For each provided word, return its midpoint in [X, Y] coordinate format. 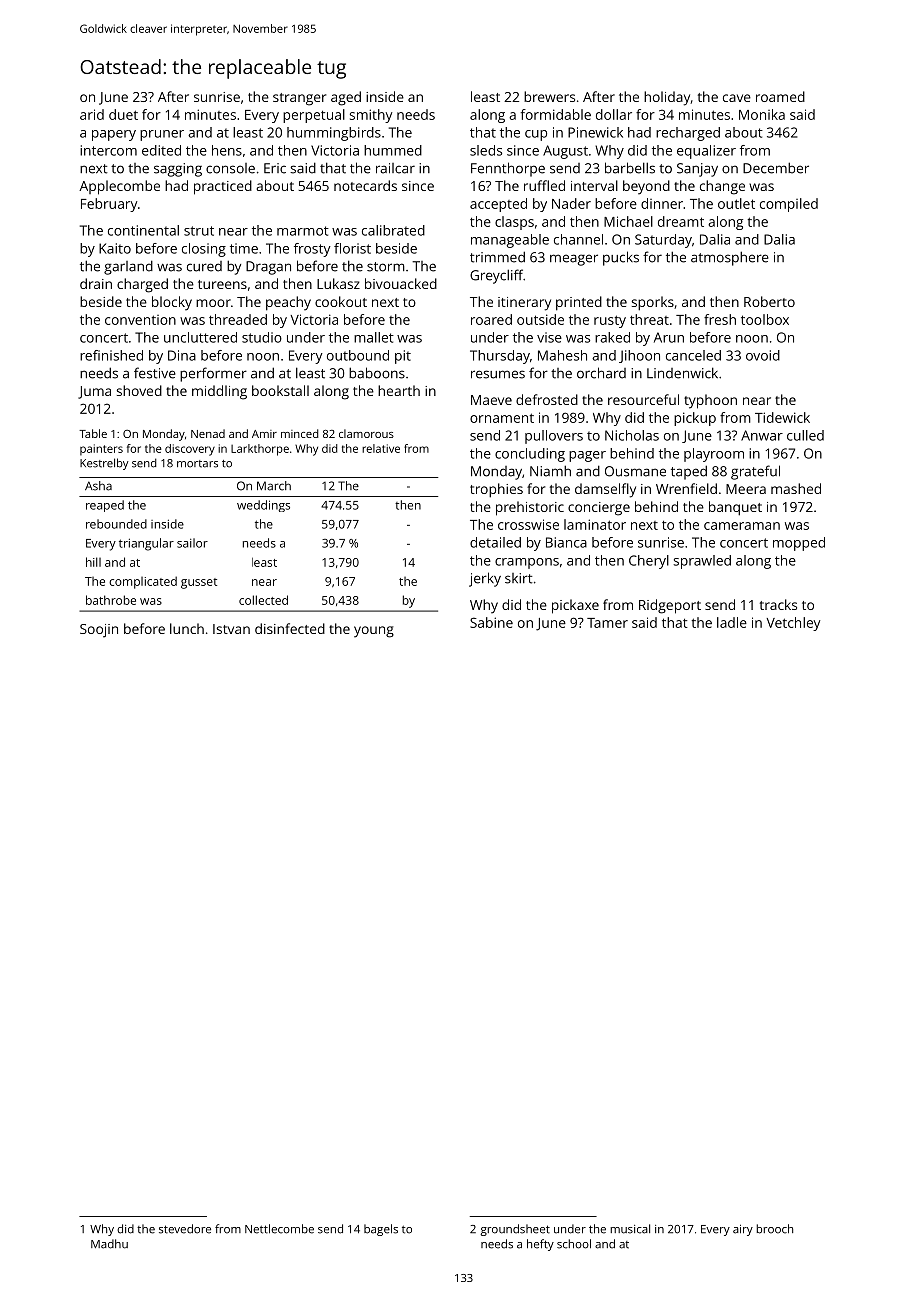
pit [403, 357]
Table [93, 433]
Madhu [109, 1244]
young [374, 632]
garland [128, 267]
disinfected [290, 628]
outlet [736, 203]
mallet [374, 337]
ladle [732, 622]
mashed [796, 488]
